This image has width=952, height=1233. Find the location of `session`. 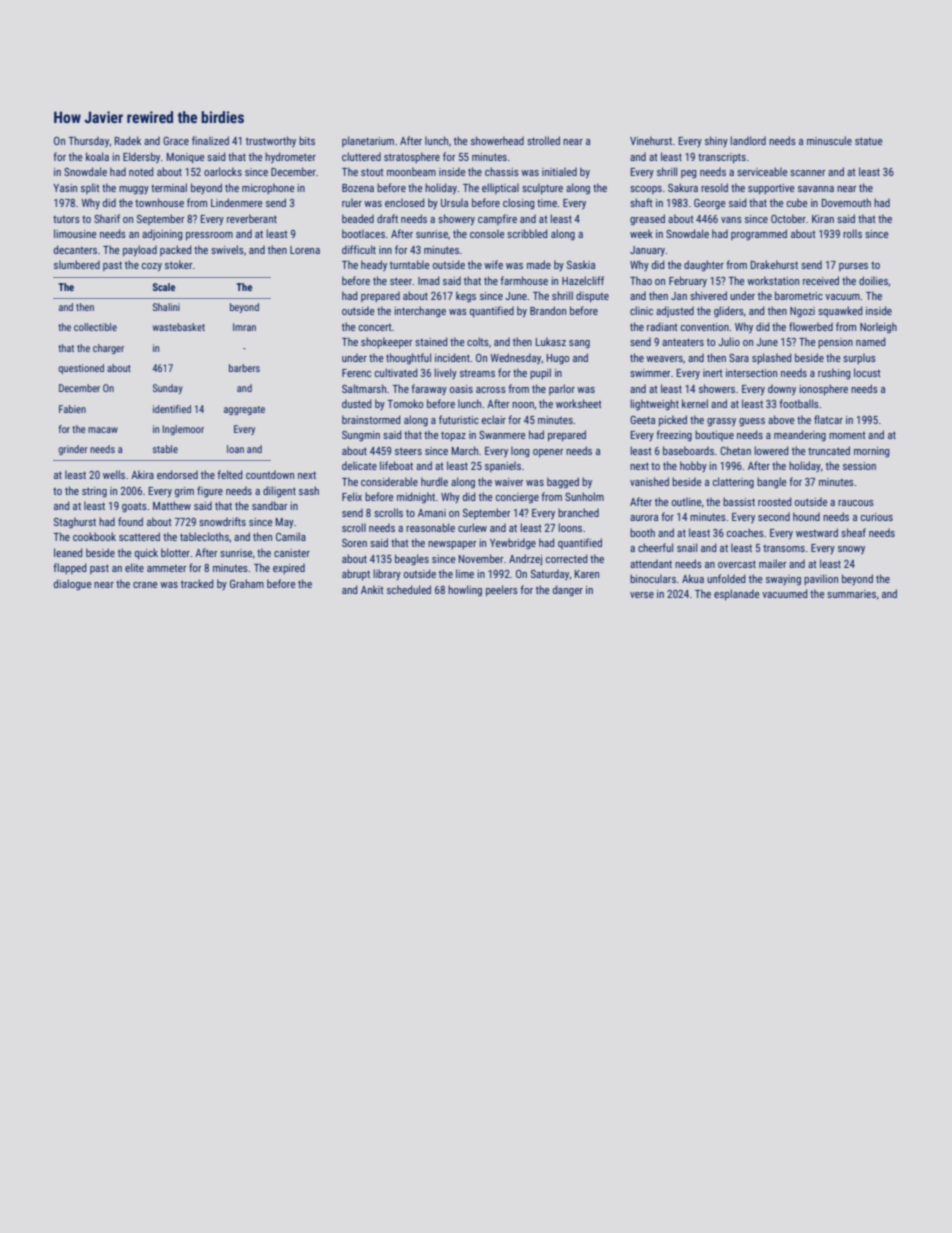

session is located at coordinates (859, 466).
